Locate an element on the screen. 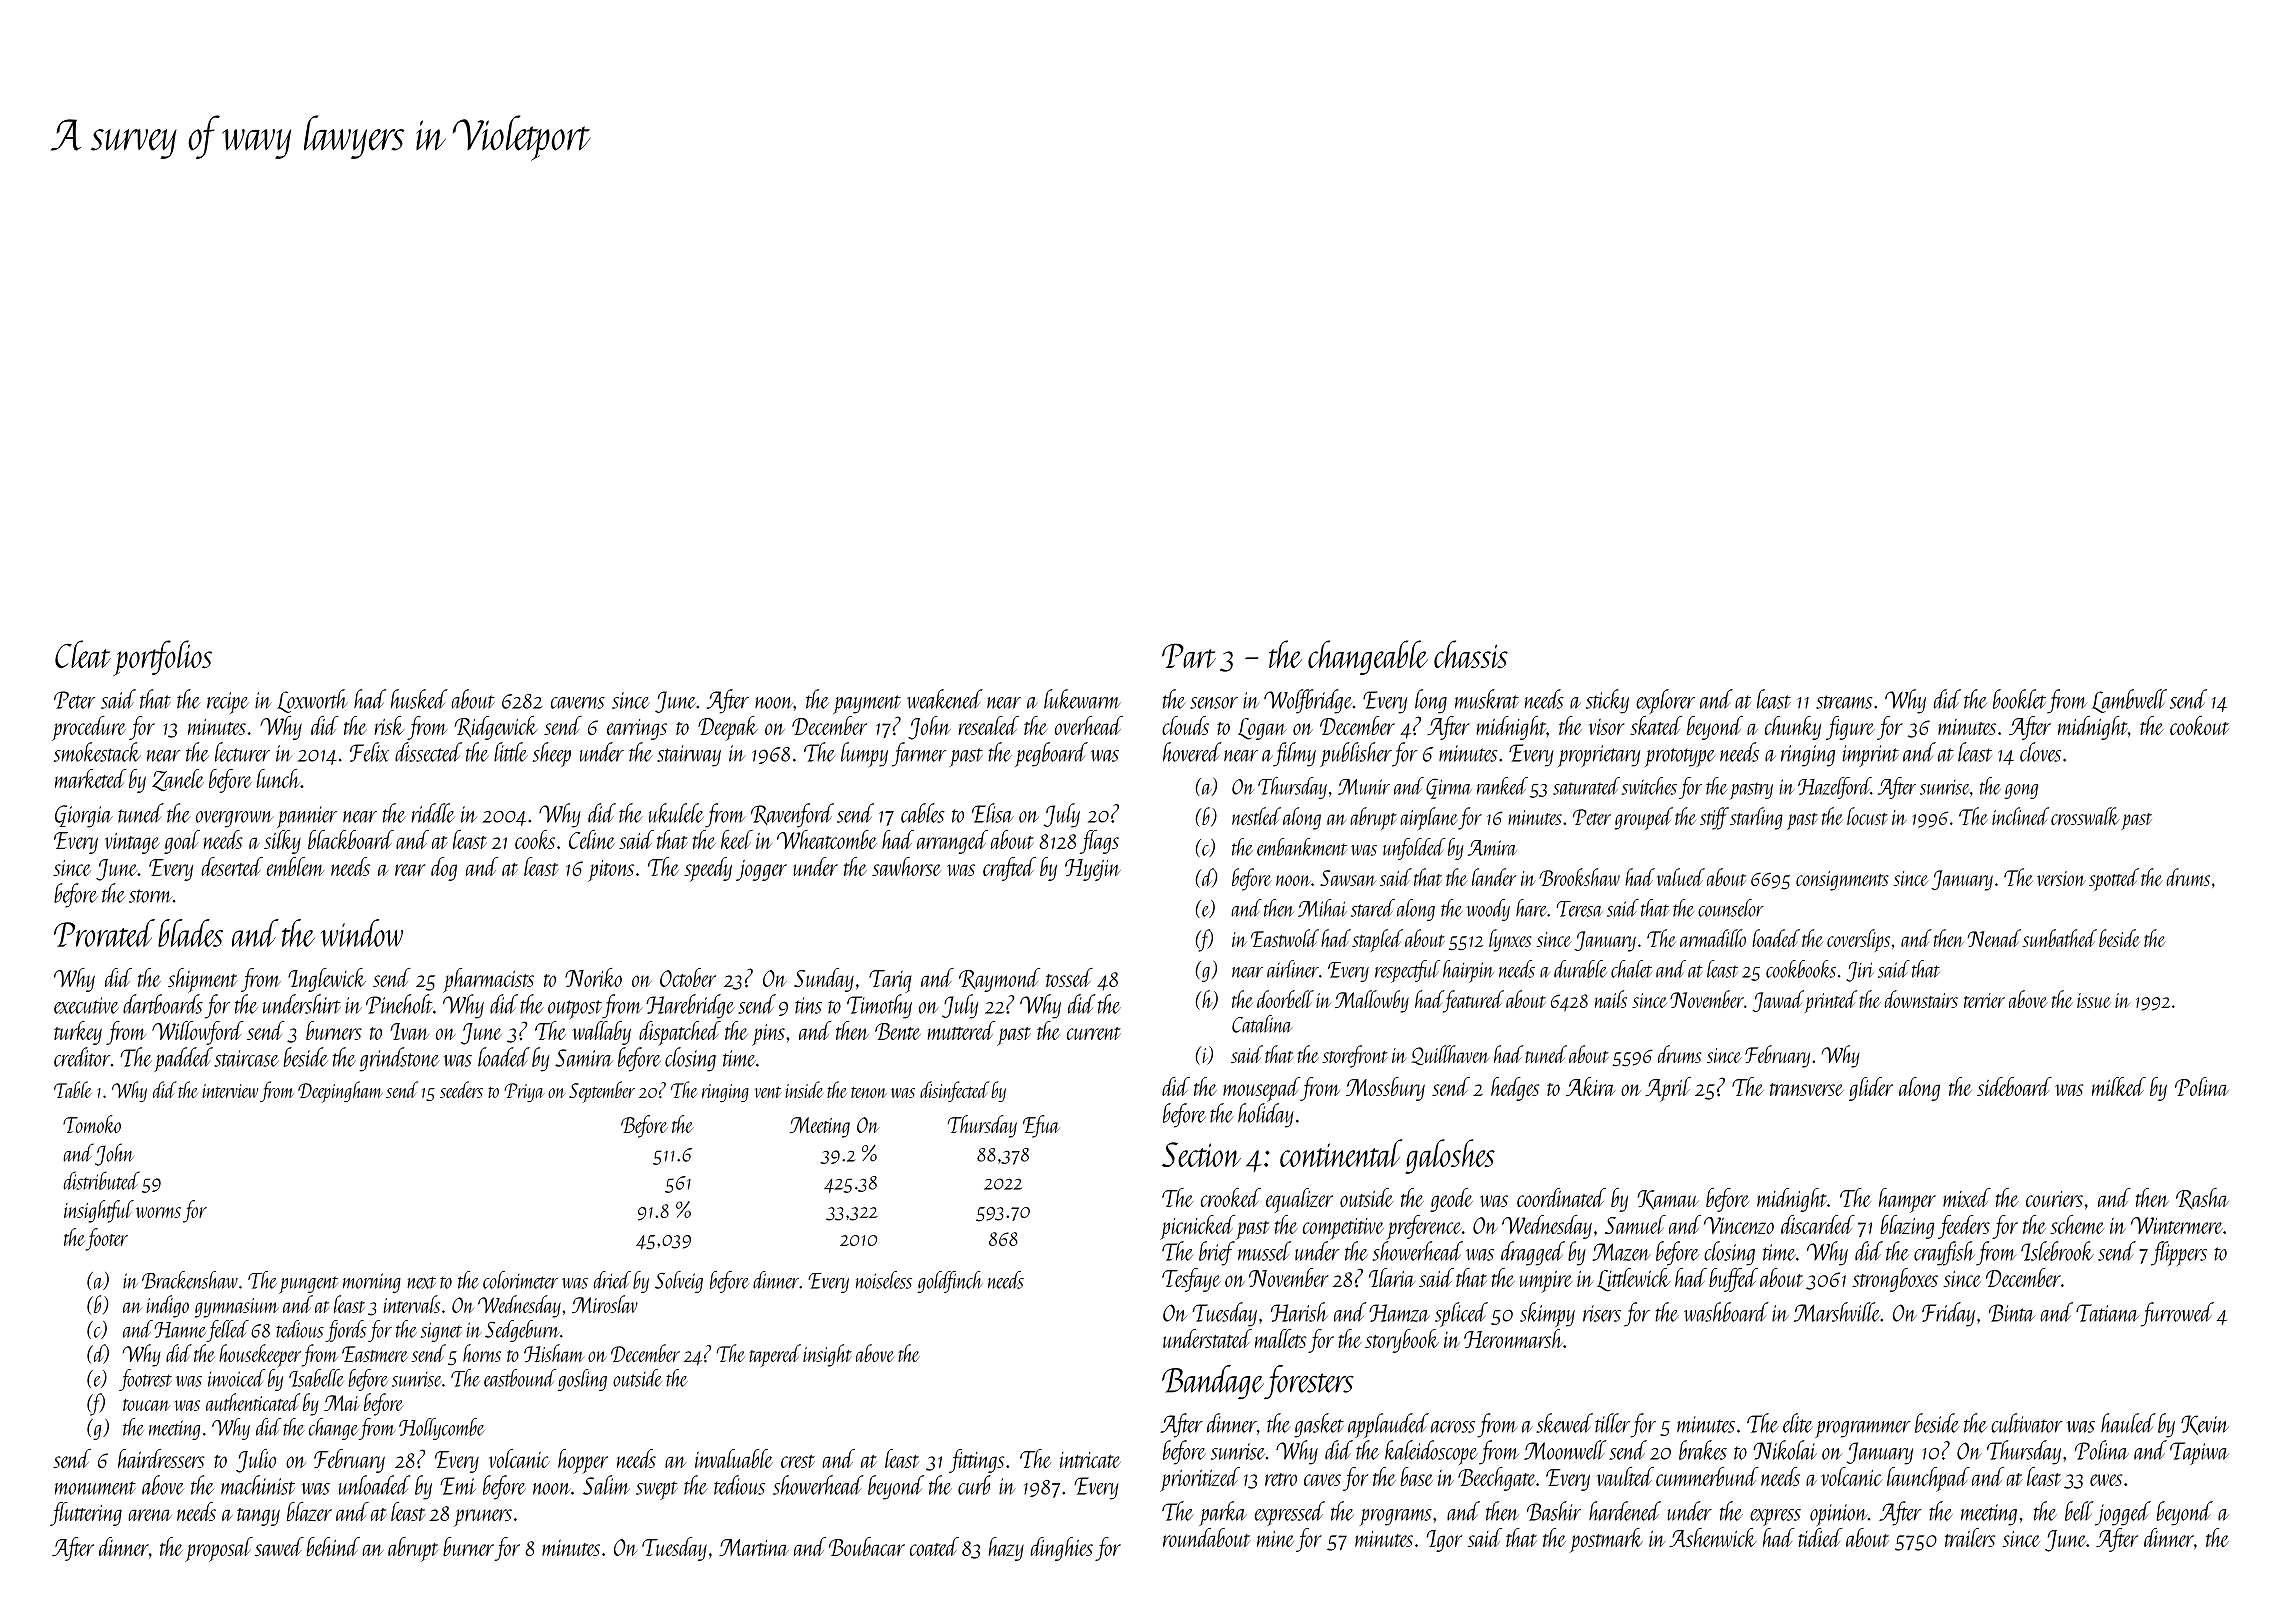  seeders is located at coordinates (461, 1089).
